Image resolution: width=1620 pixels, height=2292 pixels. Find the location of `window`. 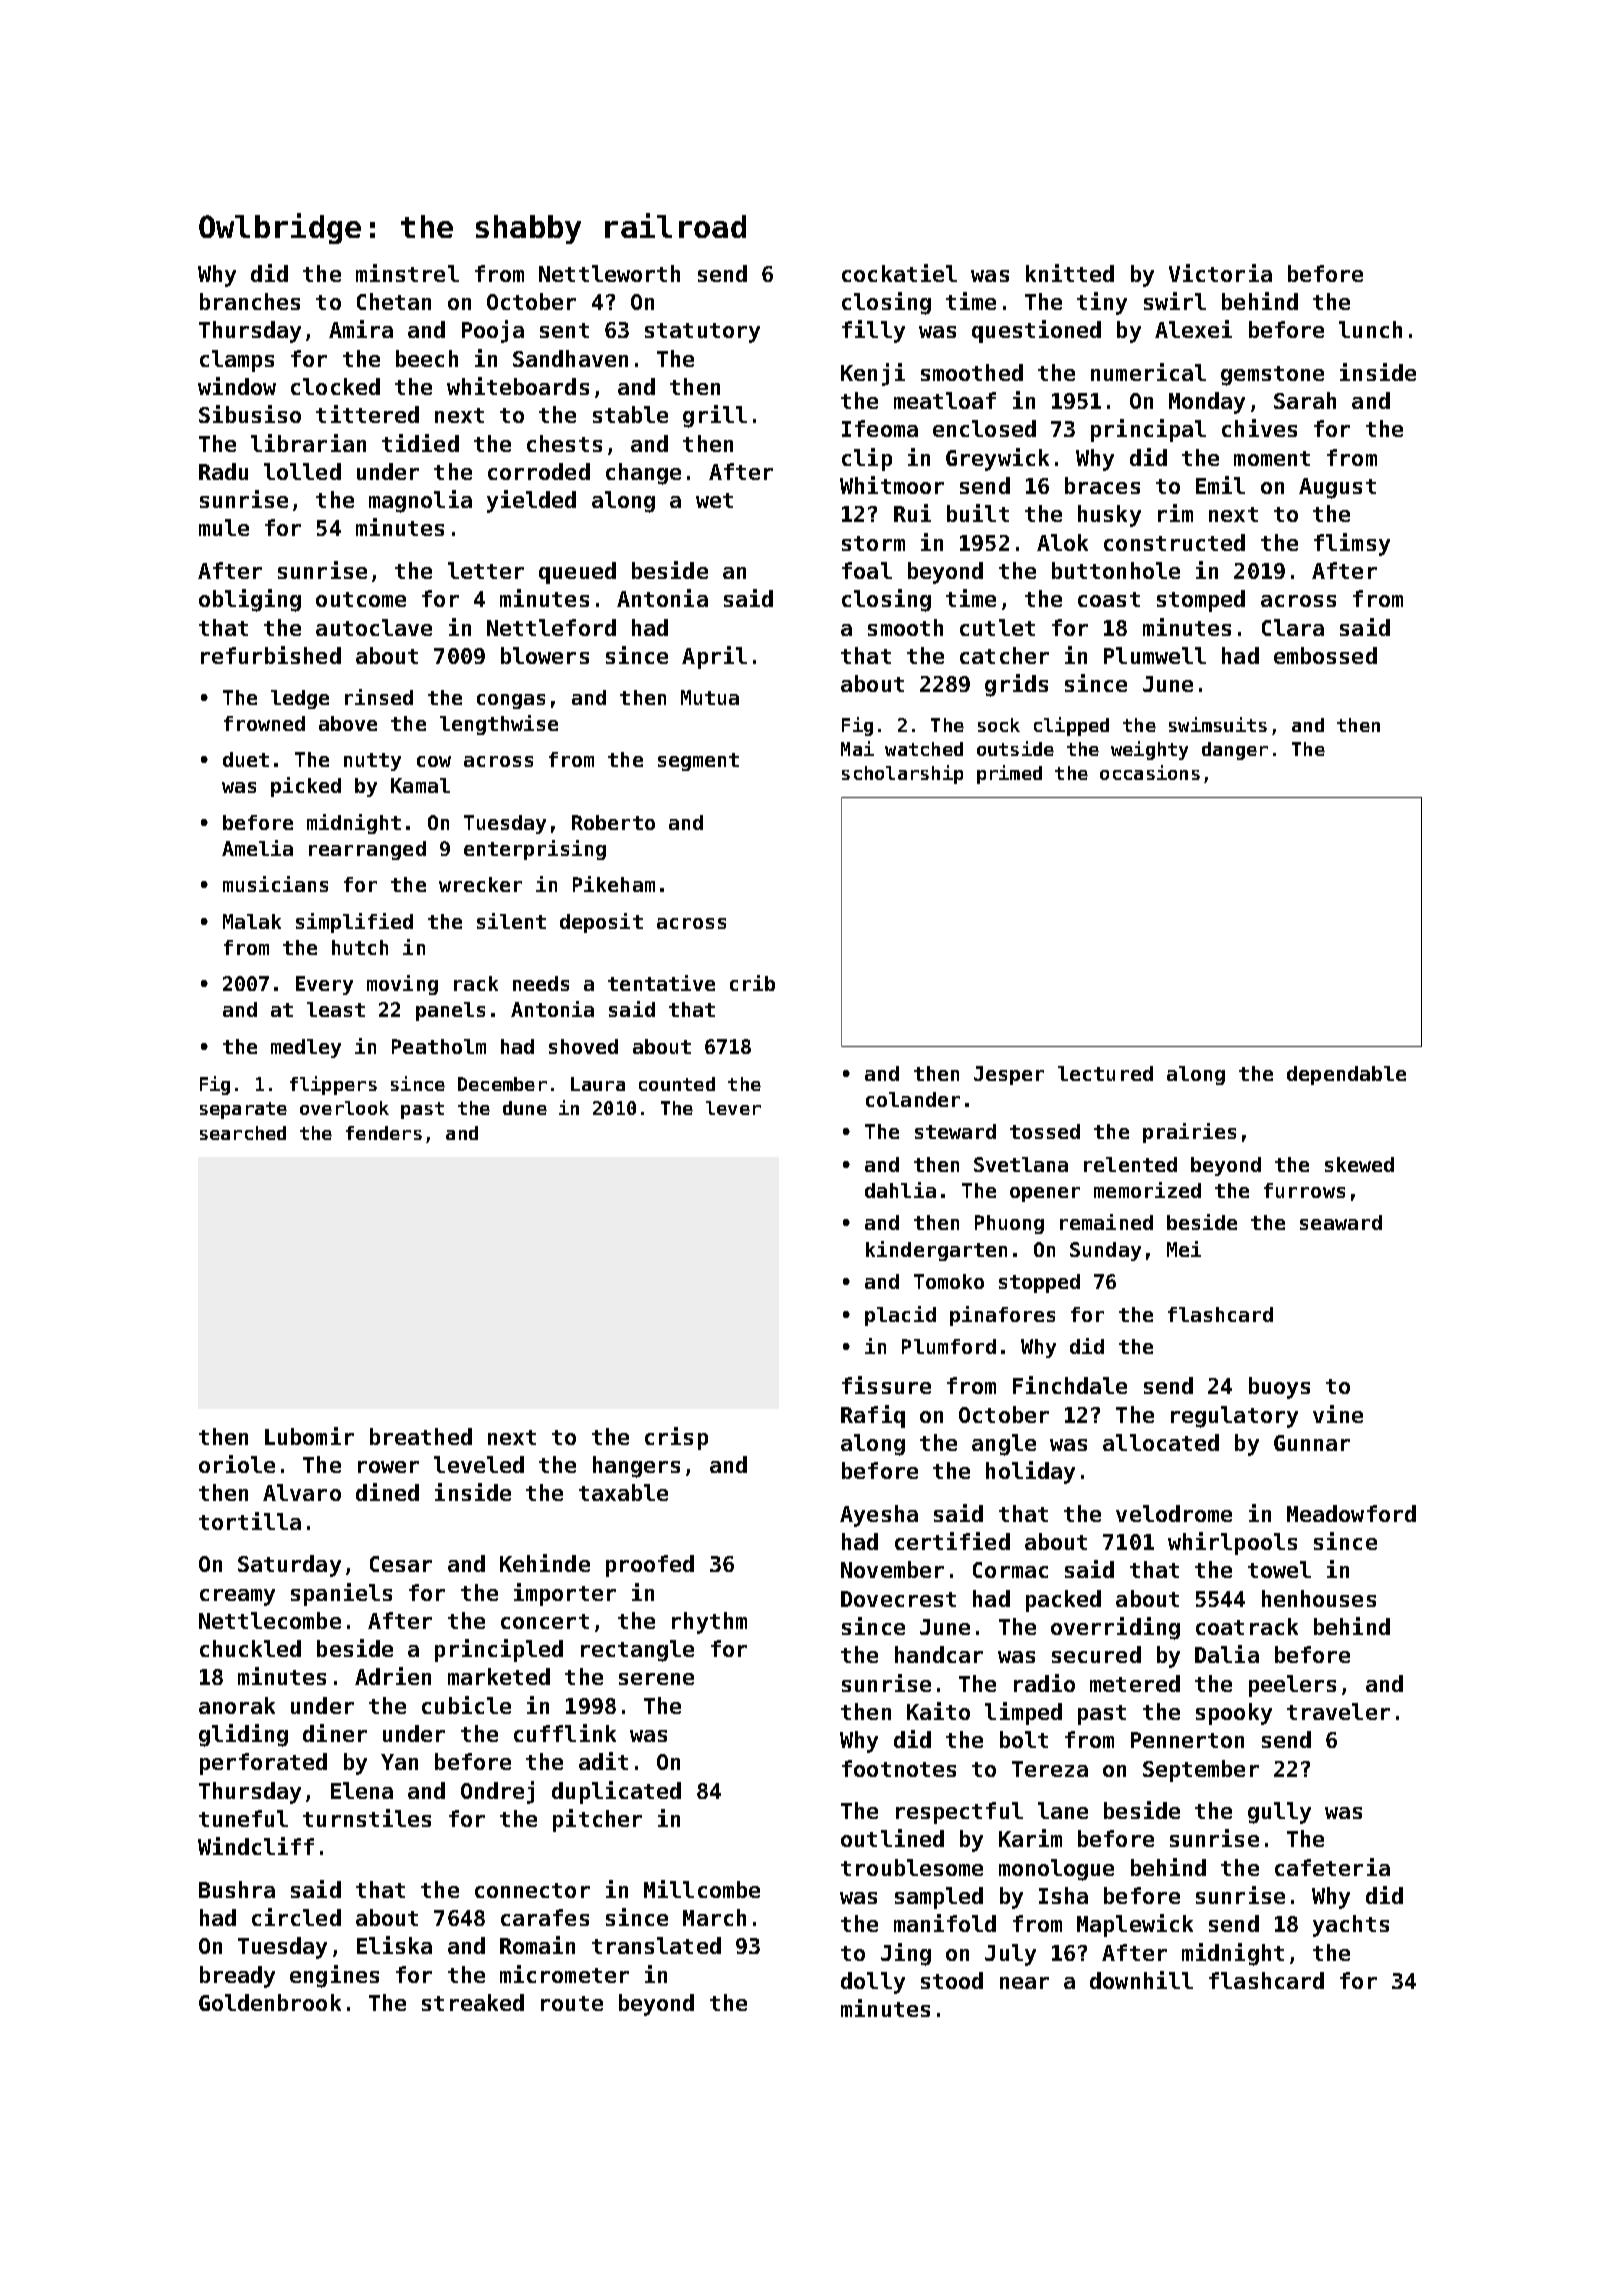

window is located at coordinates (237, 386).
